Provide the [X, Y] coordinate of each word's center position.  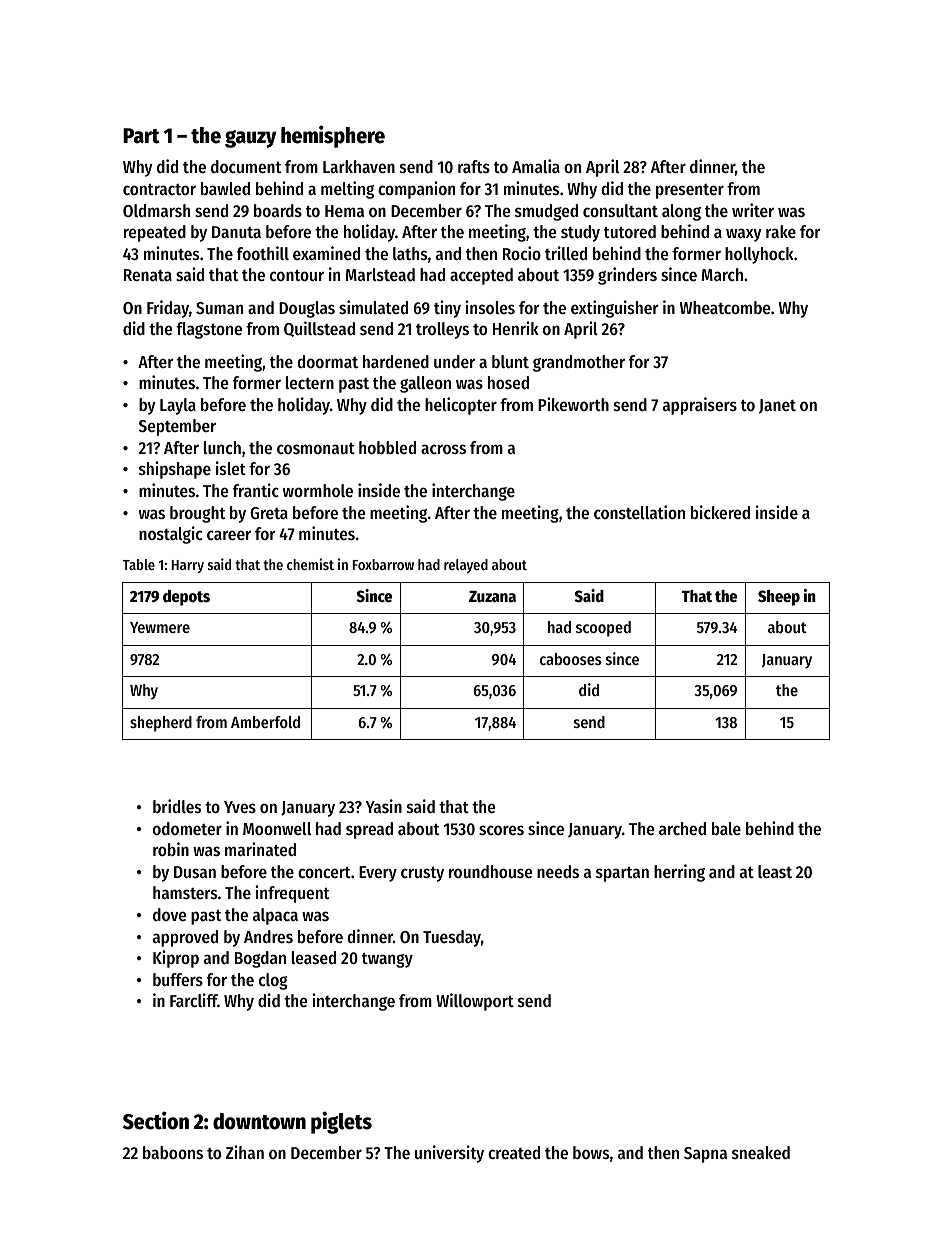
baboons [173, 1152]
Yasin [384, 806]
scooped [603, 629]
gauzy [251, 139]
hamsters [185, 892]
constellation [639, 512]
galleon [425, 384]
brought [197, 514]
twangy [387, 960]
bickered [720, 512]
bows [591, 1152]
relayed [466, 566]
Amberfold [265, 722]
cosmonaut [316, 448]
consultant [620, 210]
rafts [474, 166]
